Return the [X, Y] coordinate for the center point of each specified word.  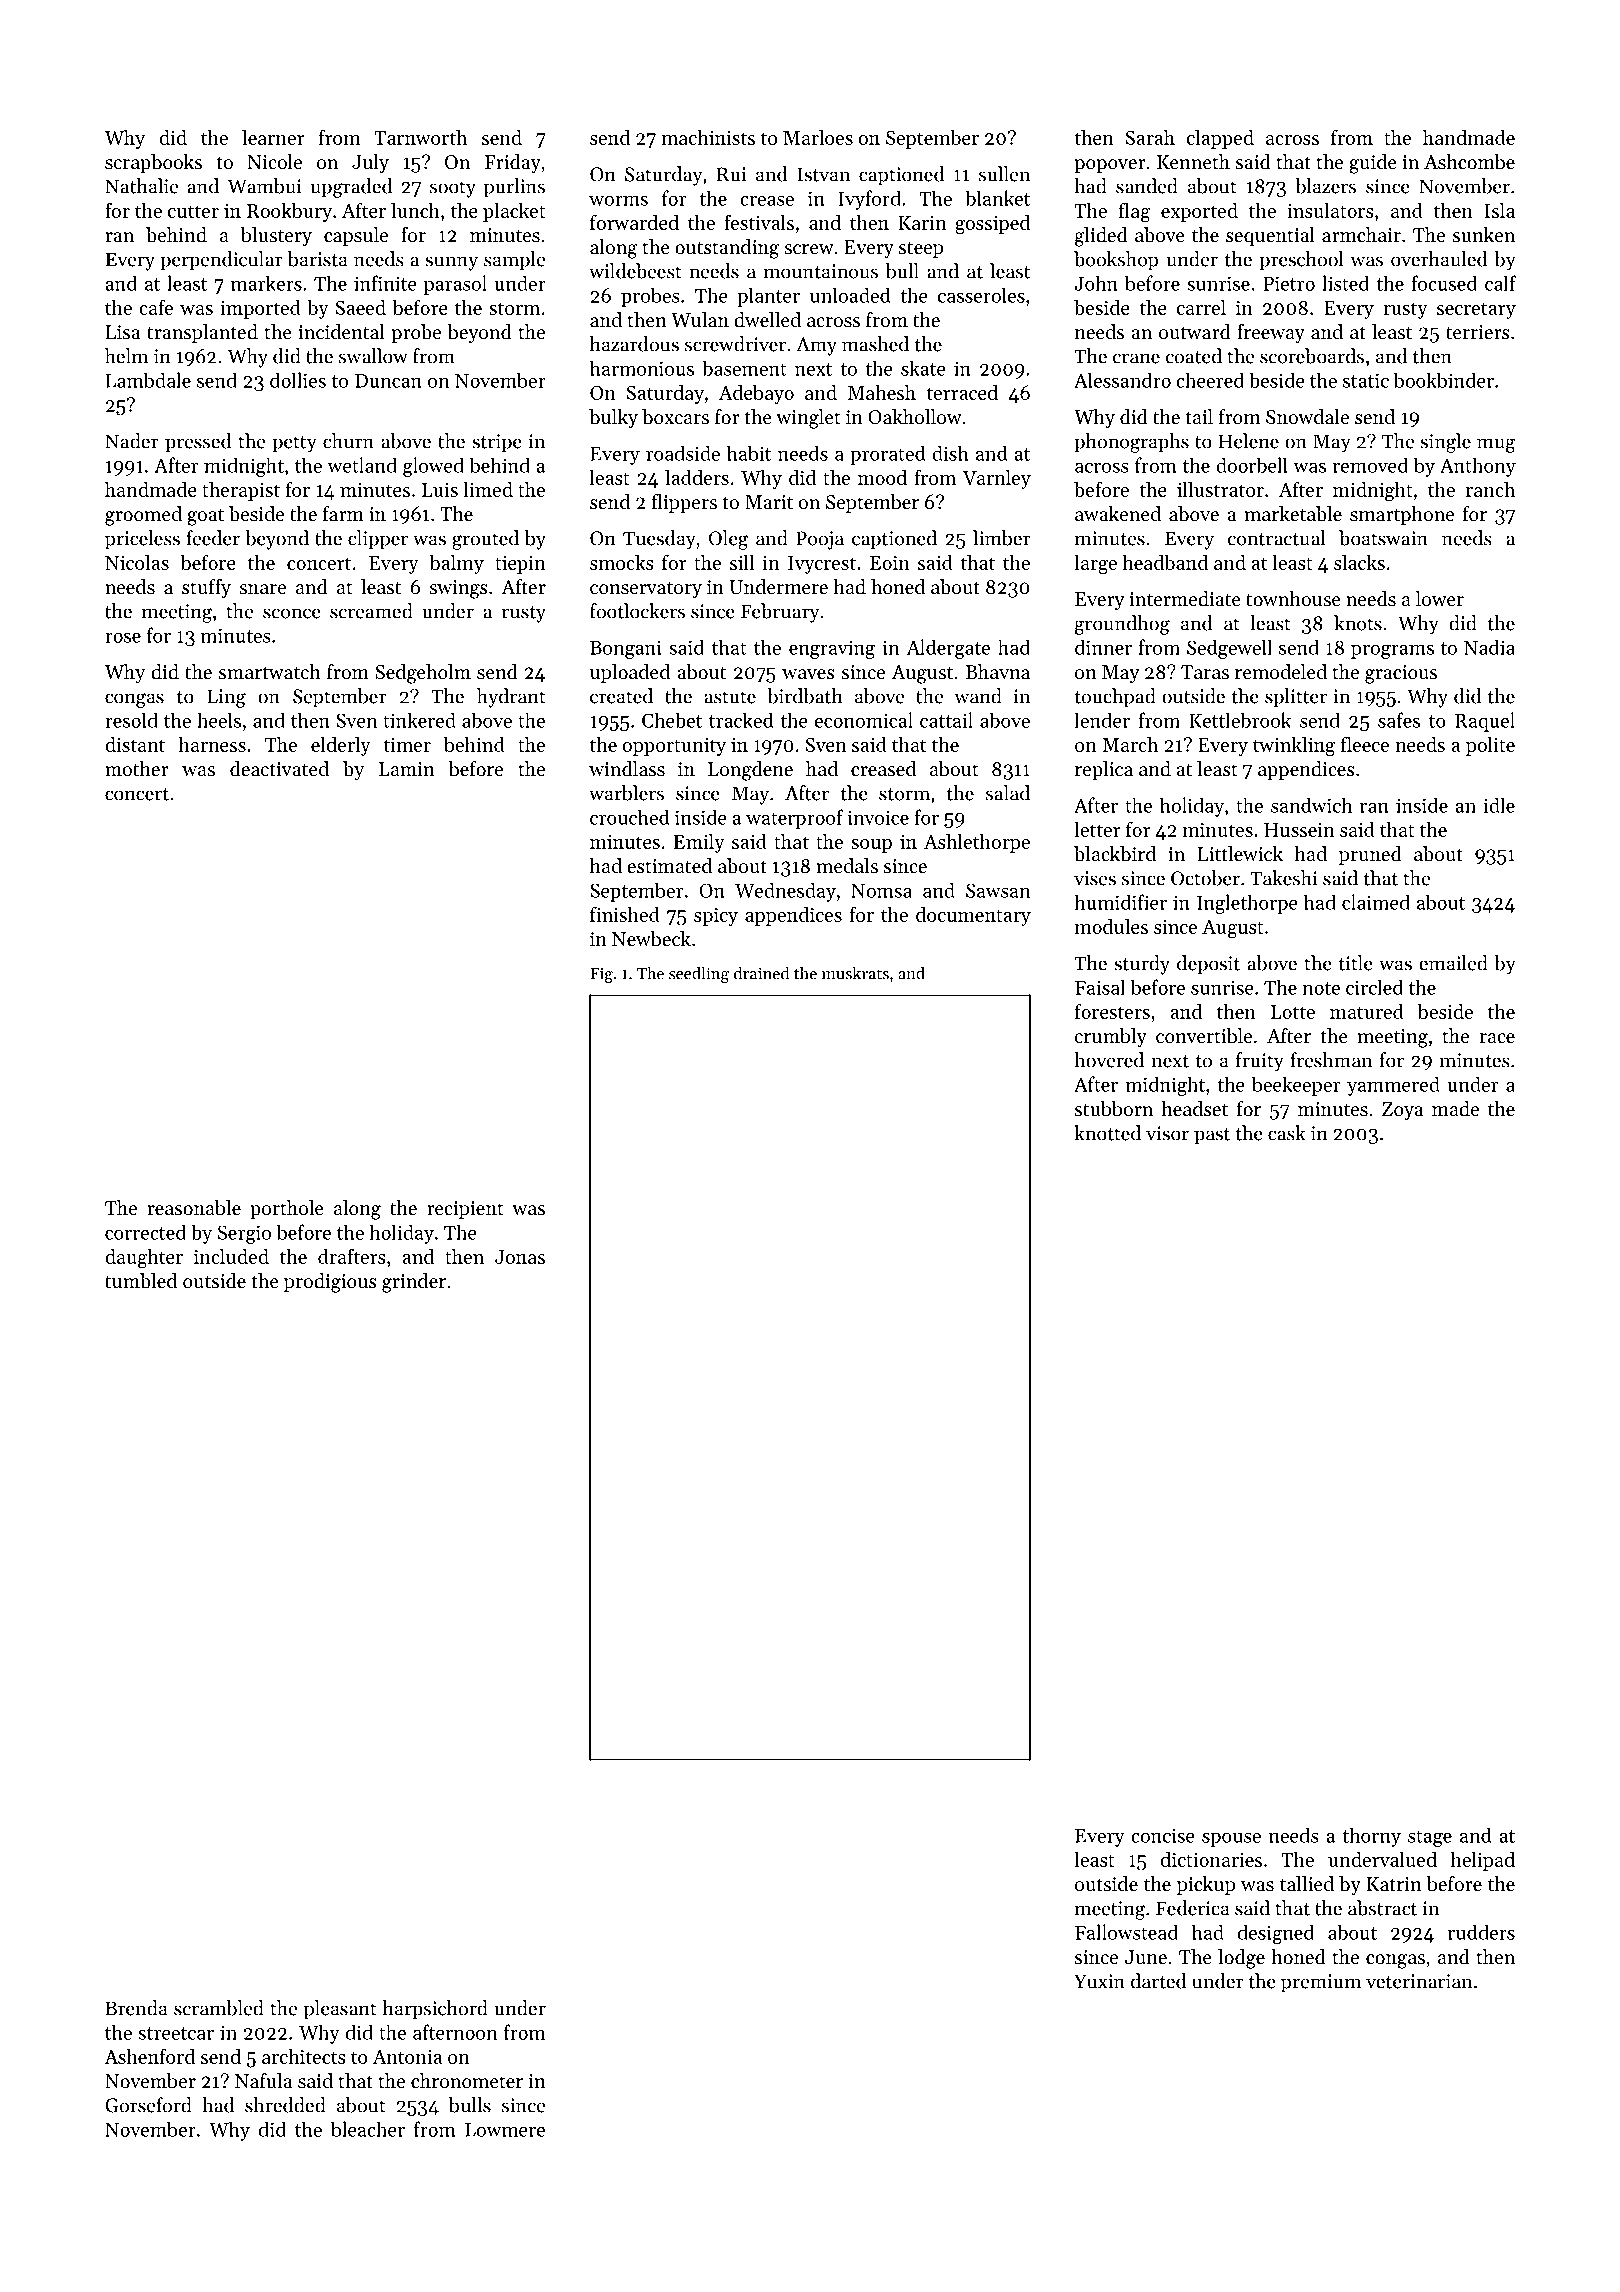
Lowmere [505, 2130]
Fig [601, 975]
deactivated [279, 769]
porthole [287, 1209]
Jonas [520, 1257]
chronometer [467, 2081]
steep [921, 250]
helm [126, 356]
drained [761, 973]
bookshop [1116, 261]
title [1355, 963]
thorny [1371, 1837]
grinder [414, 1283]
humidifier [1121, 902]
